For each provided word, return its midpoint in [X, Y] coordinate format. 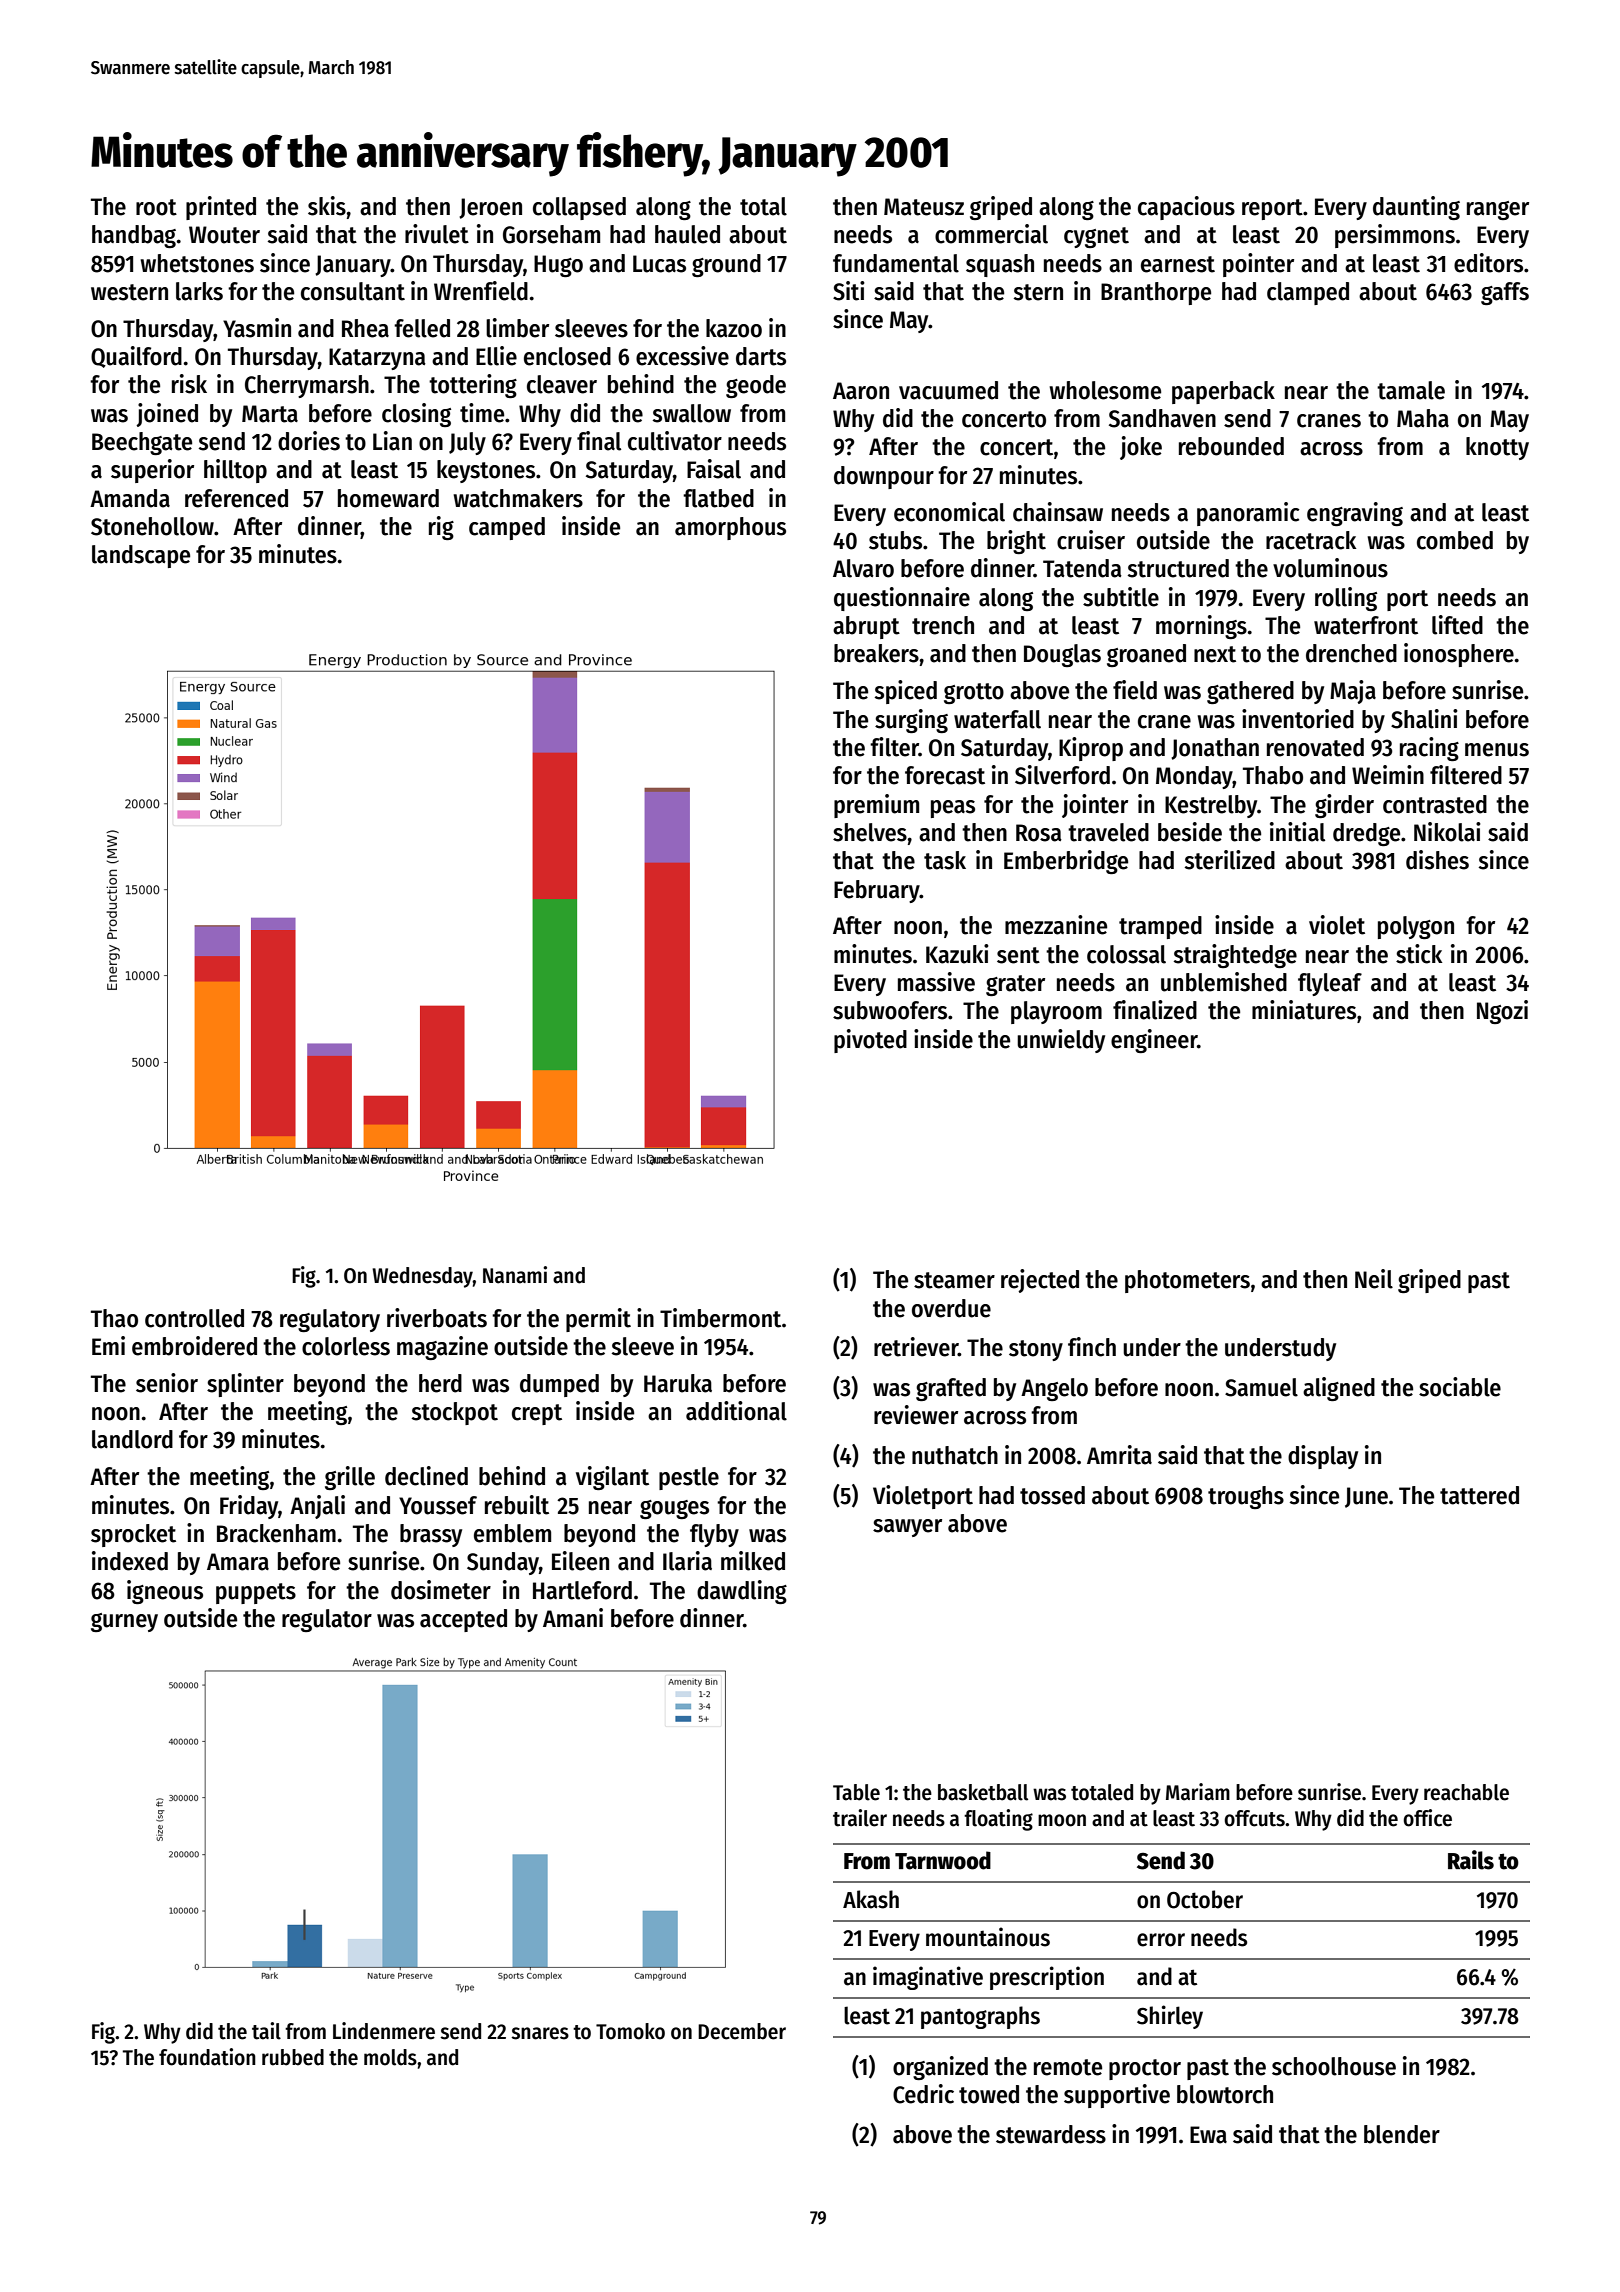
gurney [124, 1622]
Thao [114, 1318]
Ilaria [687, 1561]
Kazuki [957, 954]
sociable [1460, 1387]
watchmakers [518, 498]
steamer [954, 1280]
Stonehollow [152, 526]
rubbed [293, 2057]
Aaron [861, 391]
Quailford [136, 357]
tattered [1479, 1495]
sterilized [1229, 860]
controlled [194, 1318]
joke [1141, 448]
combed [1455, 540]
